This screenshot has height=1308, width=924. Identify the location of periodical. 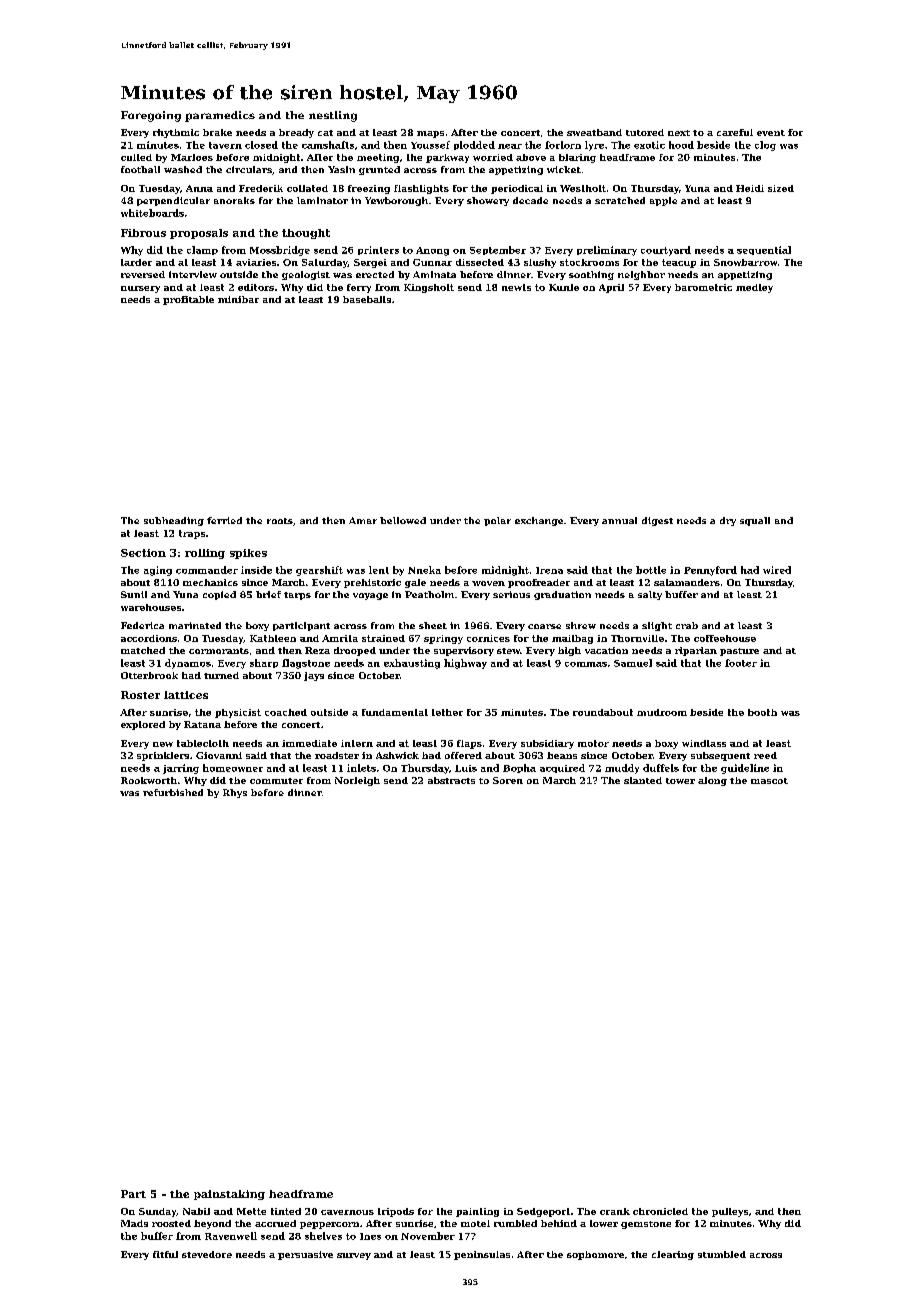
(517, 189).
